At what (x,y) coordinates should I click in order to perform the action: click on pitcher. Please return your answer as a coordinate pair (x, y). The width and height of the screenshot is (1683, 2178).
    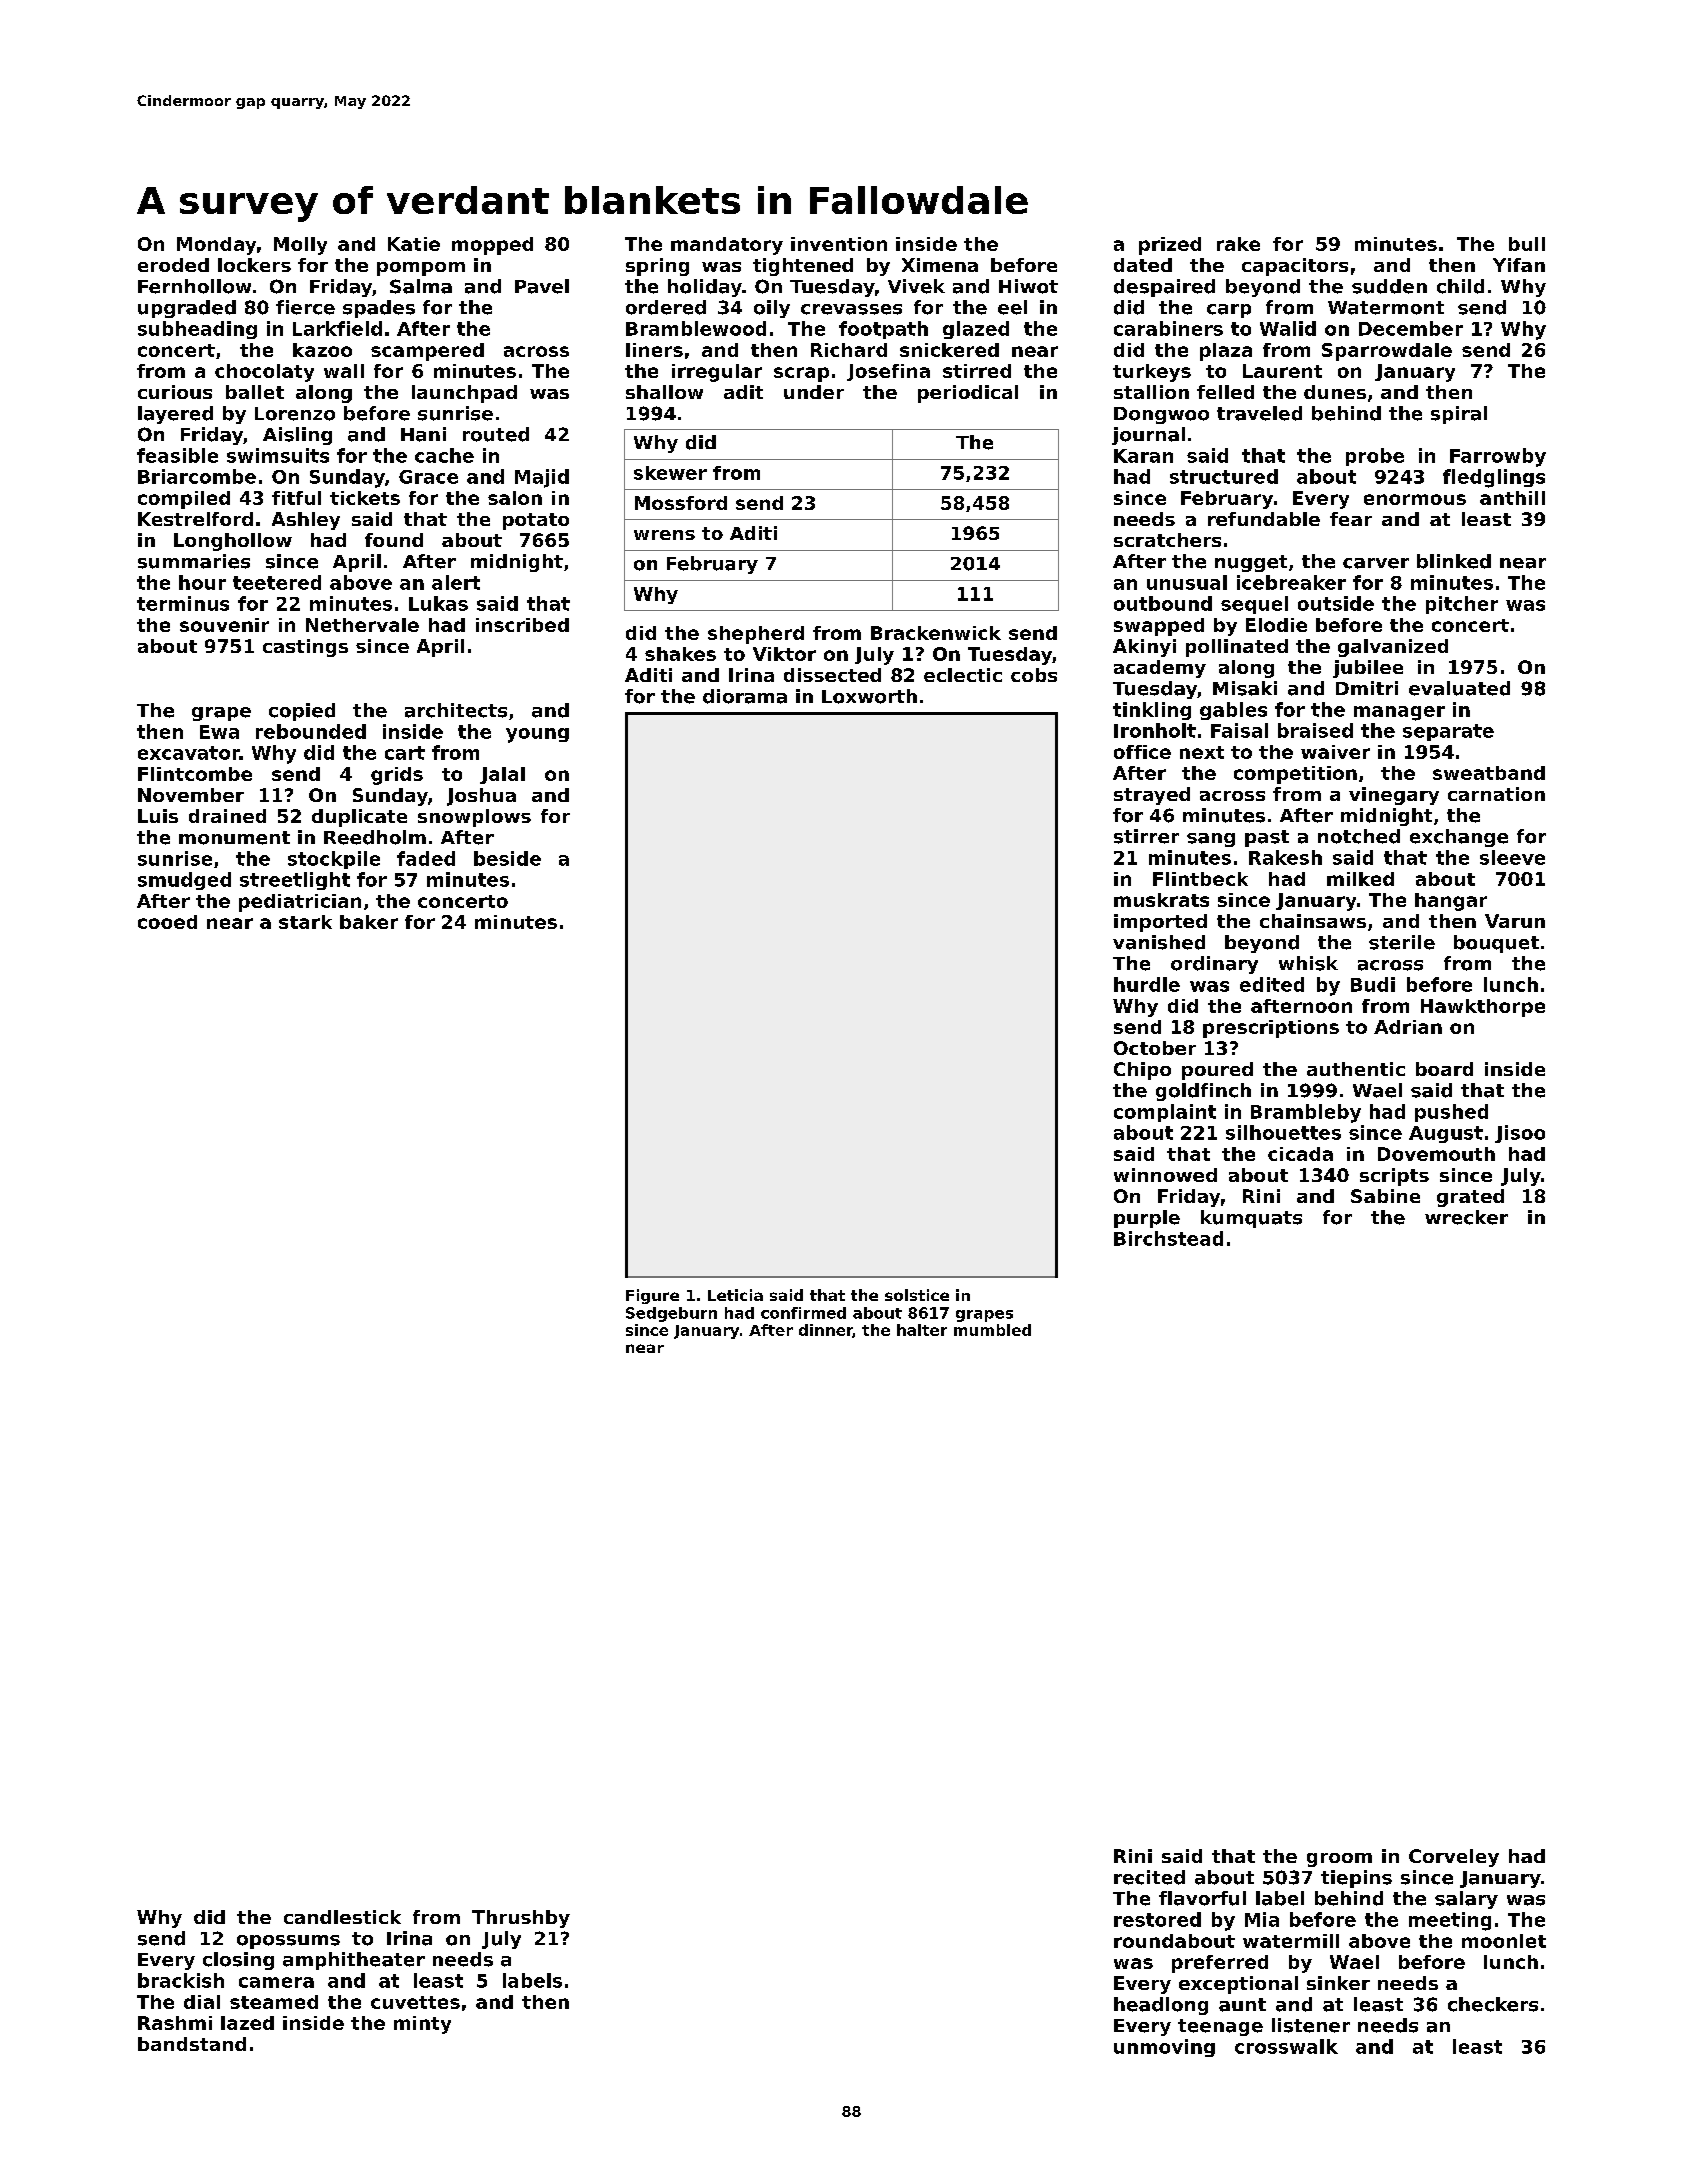
    Looking at the image, I should click on (1462, 605).
